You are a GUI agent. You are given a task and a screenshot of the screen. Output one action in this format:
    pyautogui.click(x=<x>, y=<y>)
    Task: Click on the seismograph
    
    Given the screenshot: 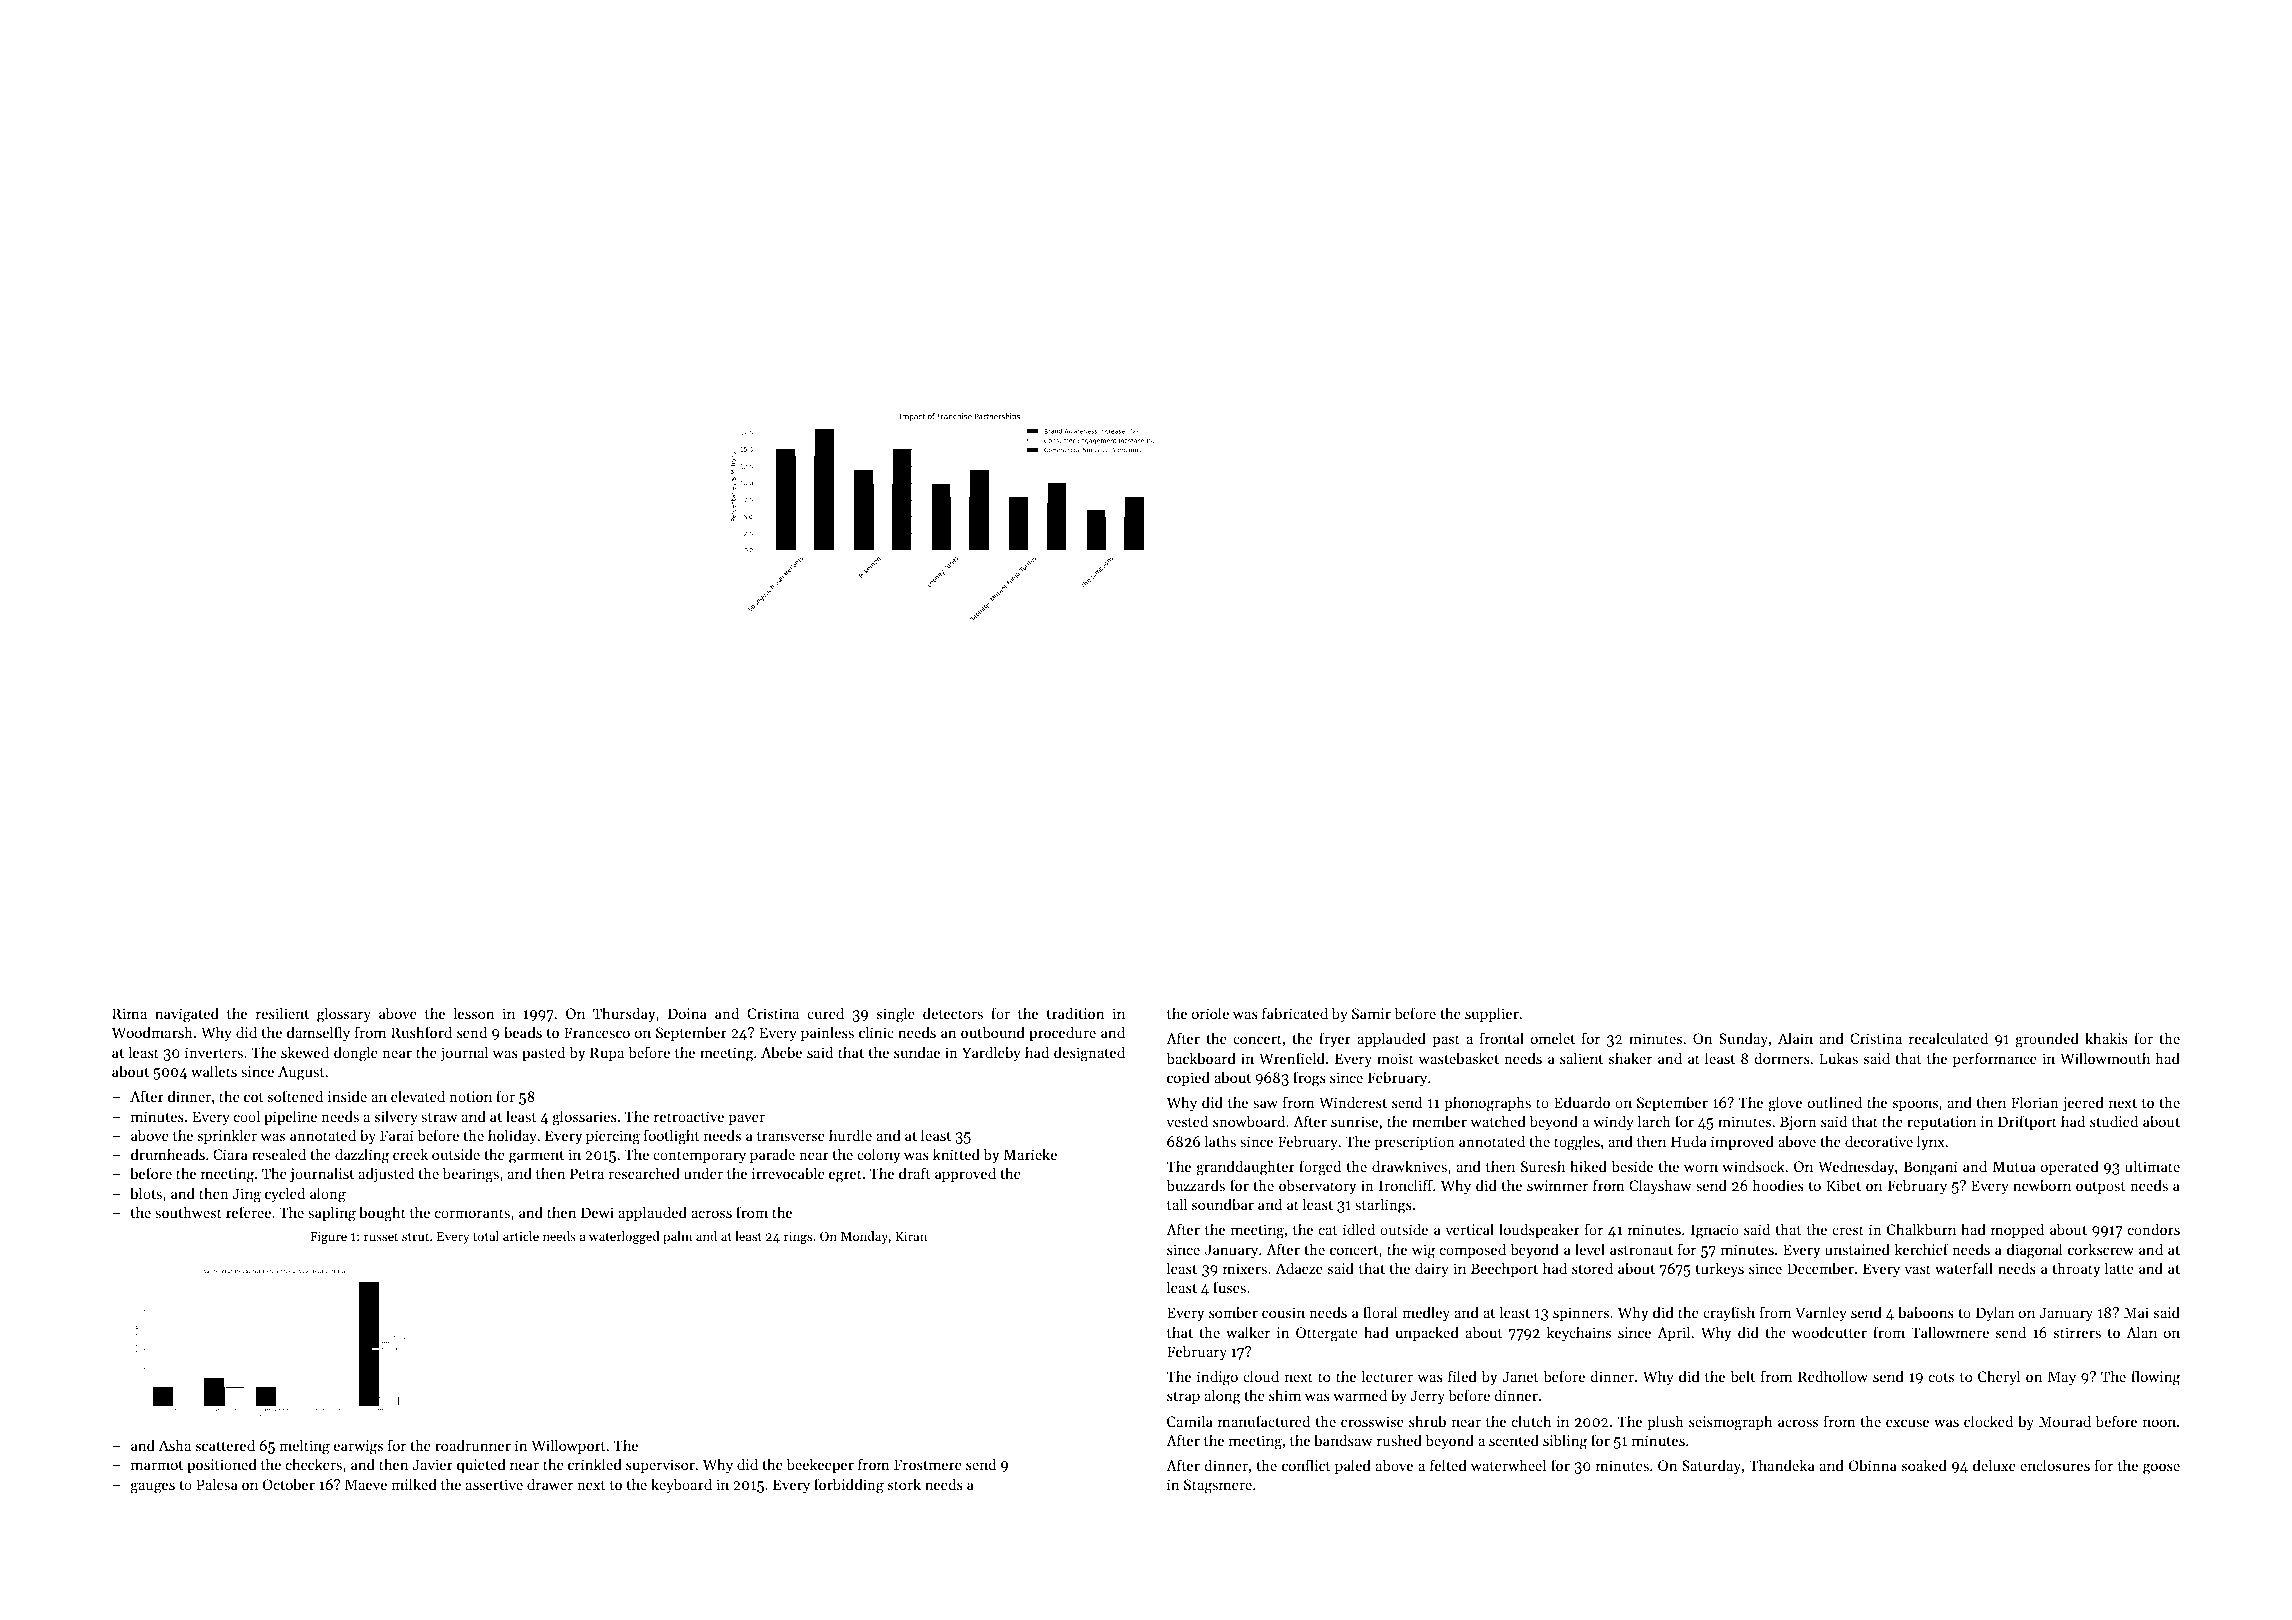 What is the action you would take?
    pyautogui.click(x=1730, y=1423)
